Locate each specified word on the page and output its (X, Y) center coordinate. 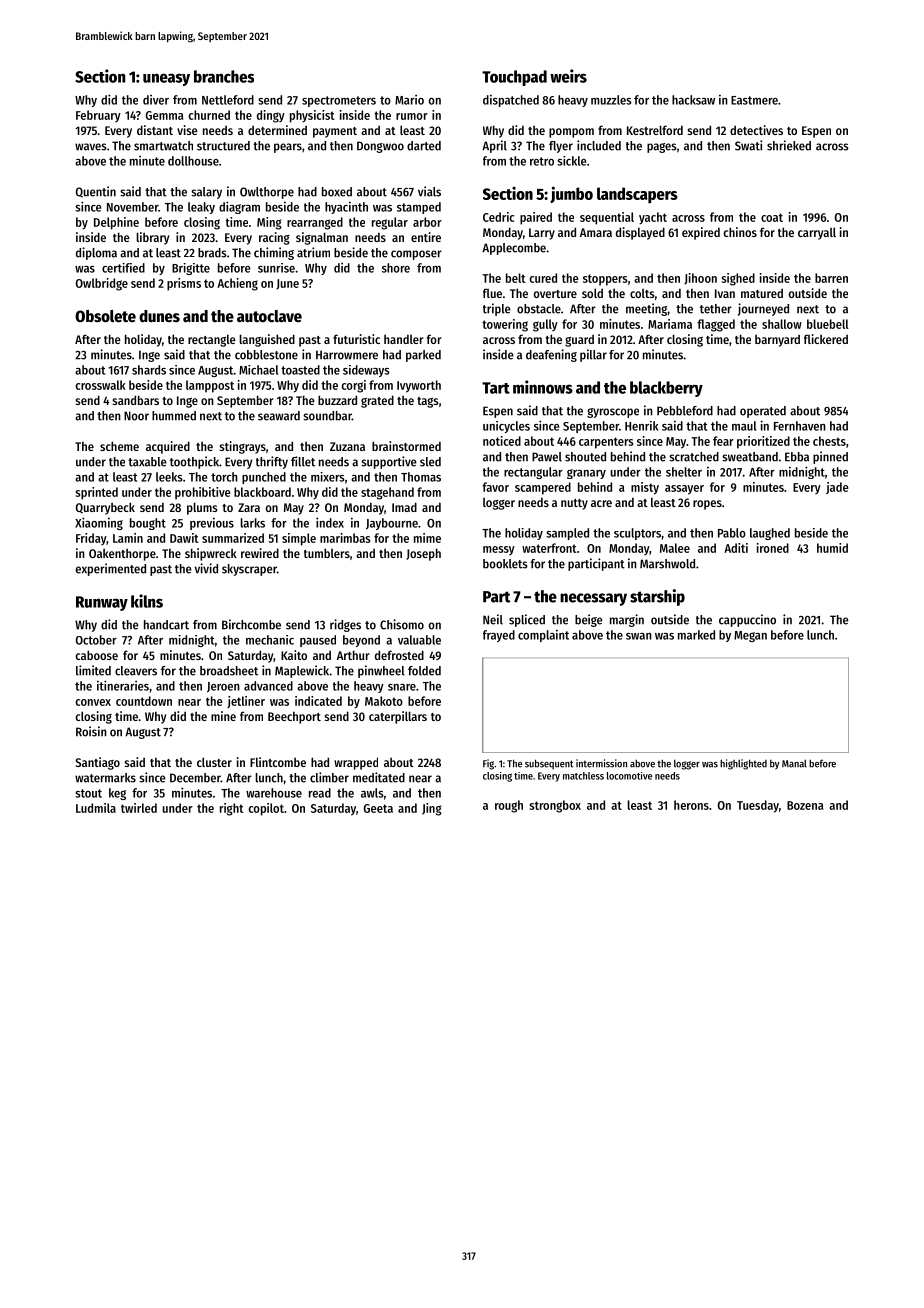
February (98, 116)
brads (212, 253)
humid (832, 548)
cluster (214, 762)
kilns (147, 601)
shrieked (789, 145)
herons (691, 805)
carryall (817, 233)
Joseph (423, 554)
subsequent (549, 764)
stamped (419, 208)
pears (288, 148)
